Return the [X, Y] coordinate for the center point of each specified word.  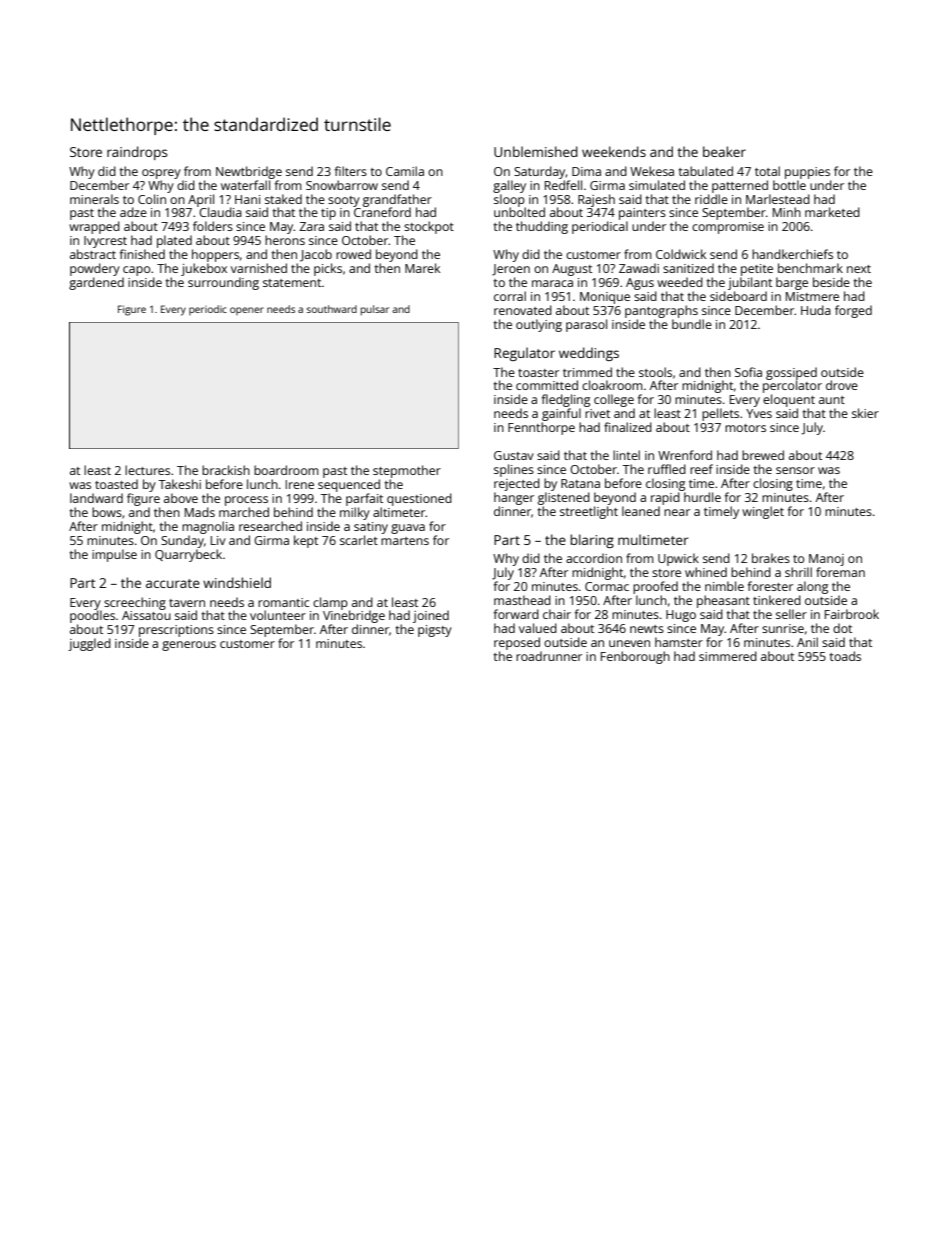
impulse [114, 555]
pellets [720, 414]
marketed [832, 212]
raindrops [137, 153]
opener [247, 311]
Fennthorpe [541, 428]
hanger [514, 498]
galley [509, 186]
